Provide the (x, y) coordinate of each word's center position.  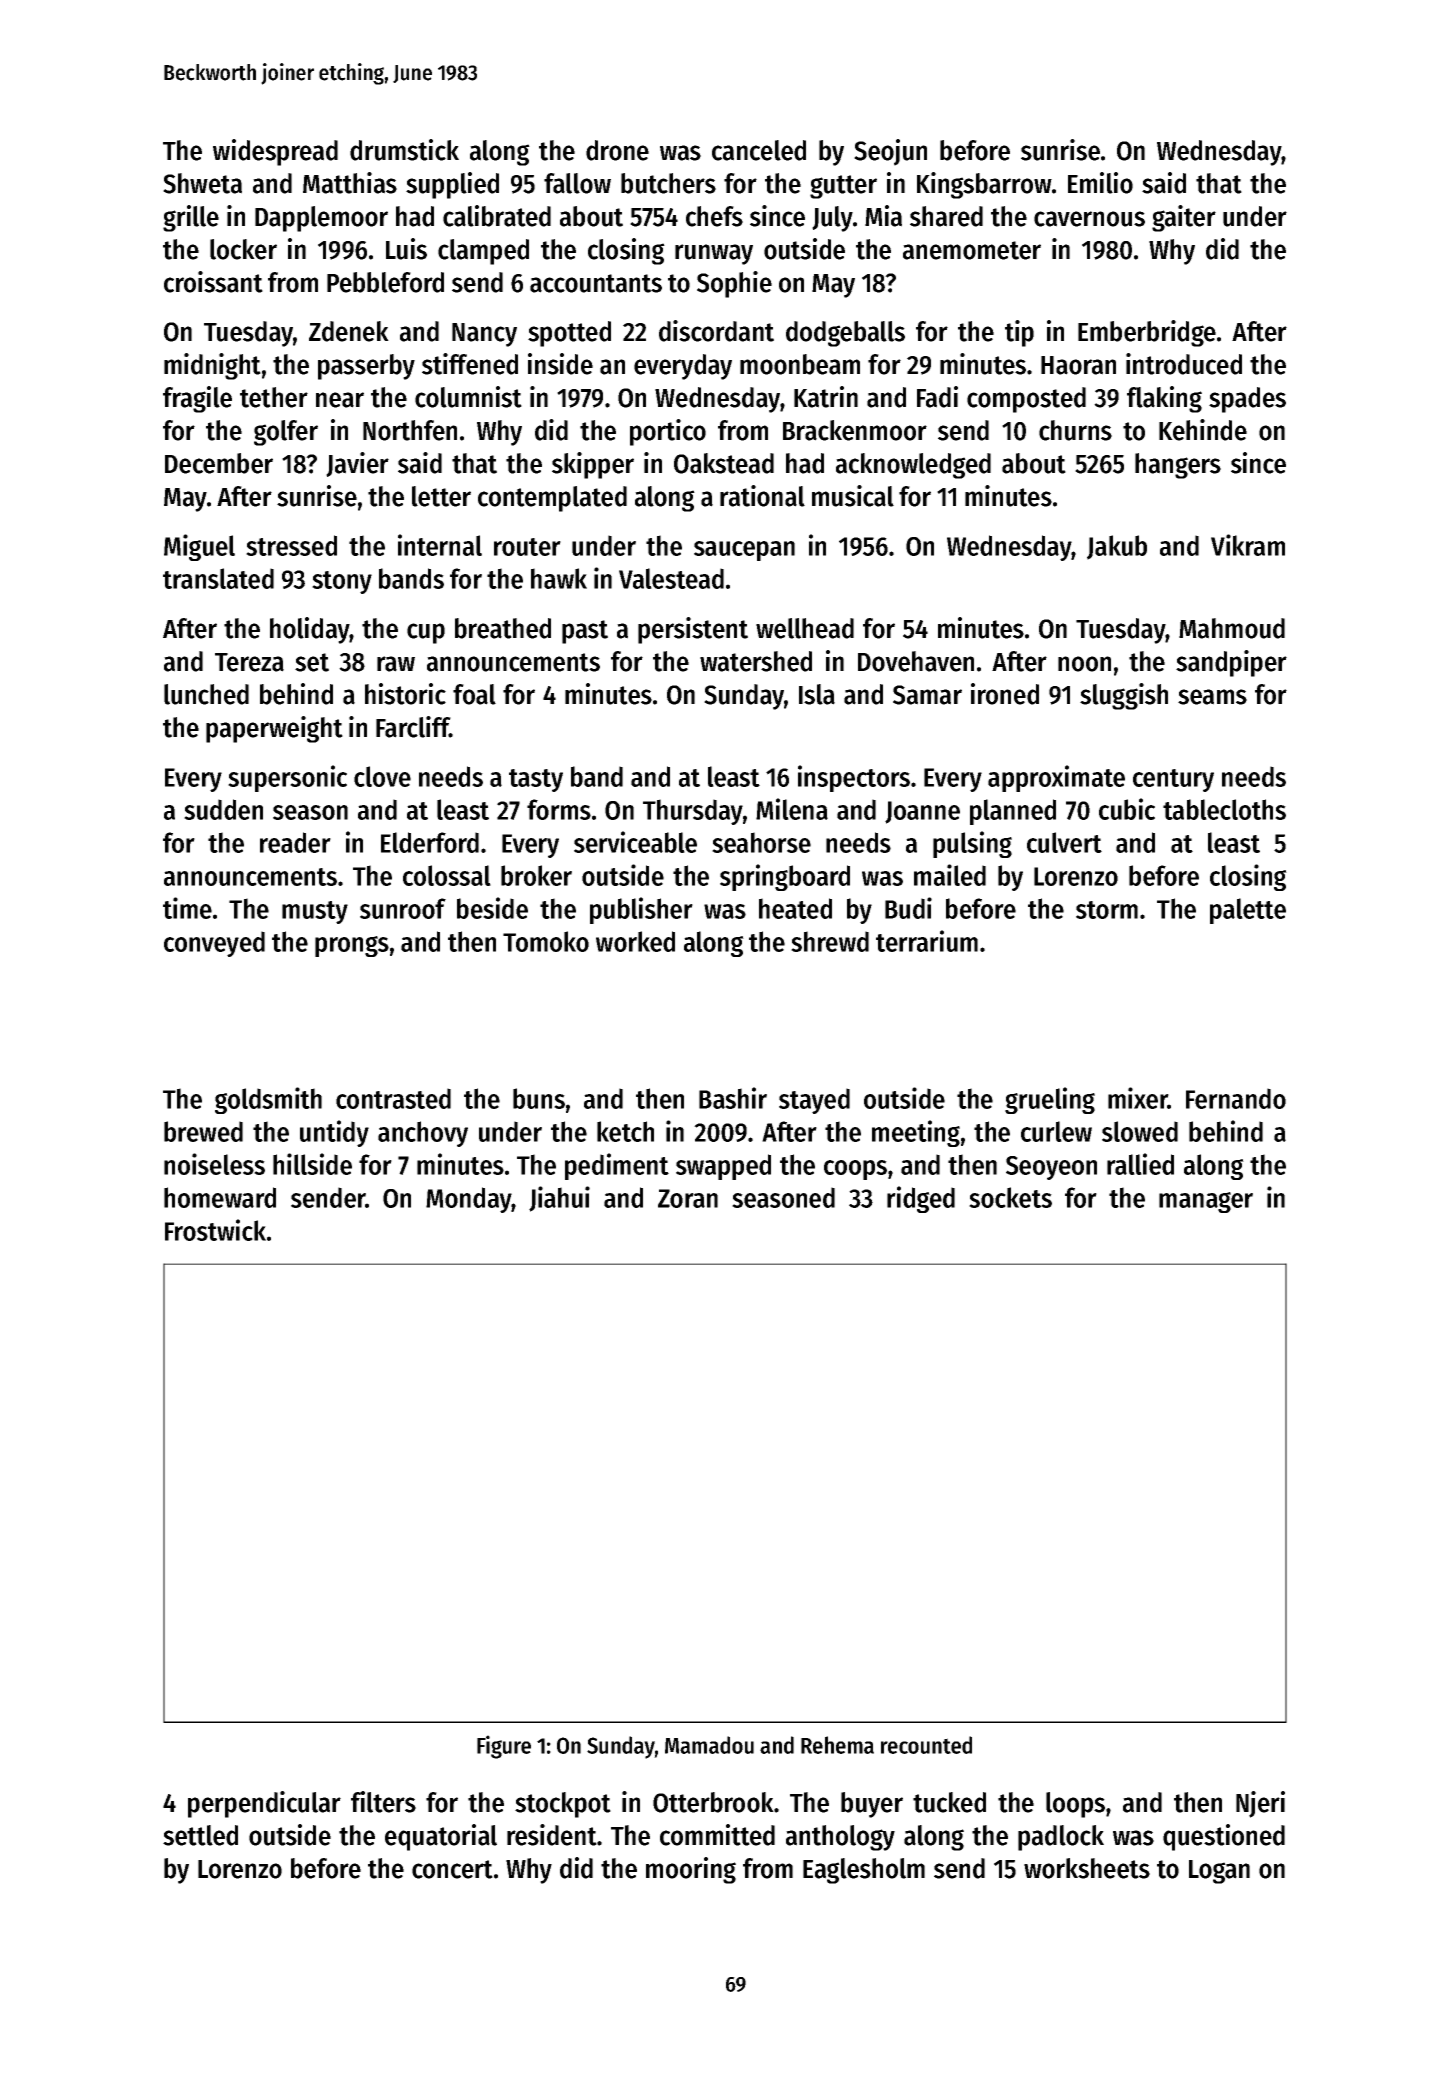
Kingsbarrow (984, 185)
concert (452, 1869)
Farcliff (413, 727)
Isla (817, 694)
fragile (197, 399)
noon (1084, 664)
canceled (759, 150)
